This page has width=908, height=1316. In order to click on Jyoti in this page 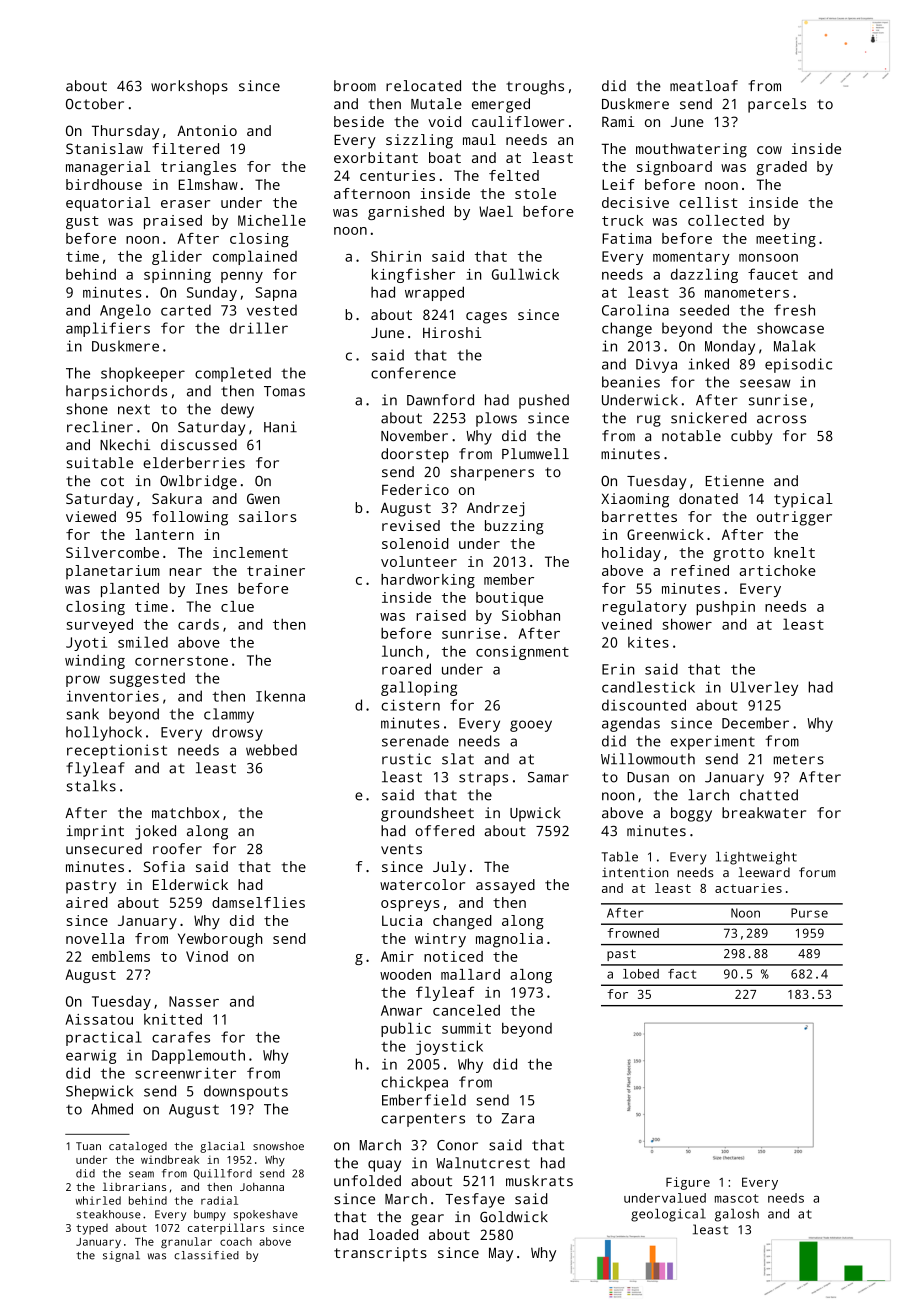, I will do `click(86, 644)`.
